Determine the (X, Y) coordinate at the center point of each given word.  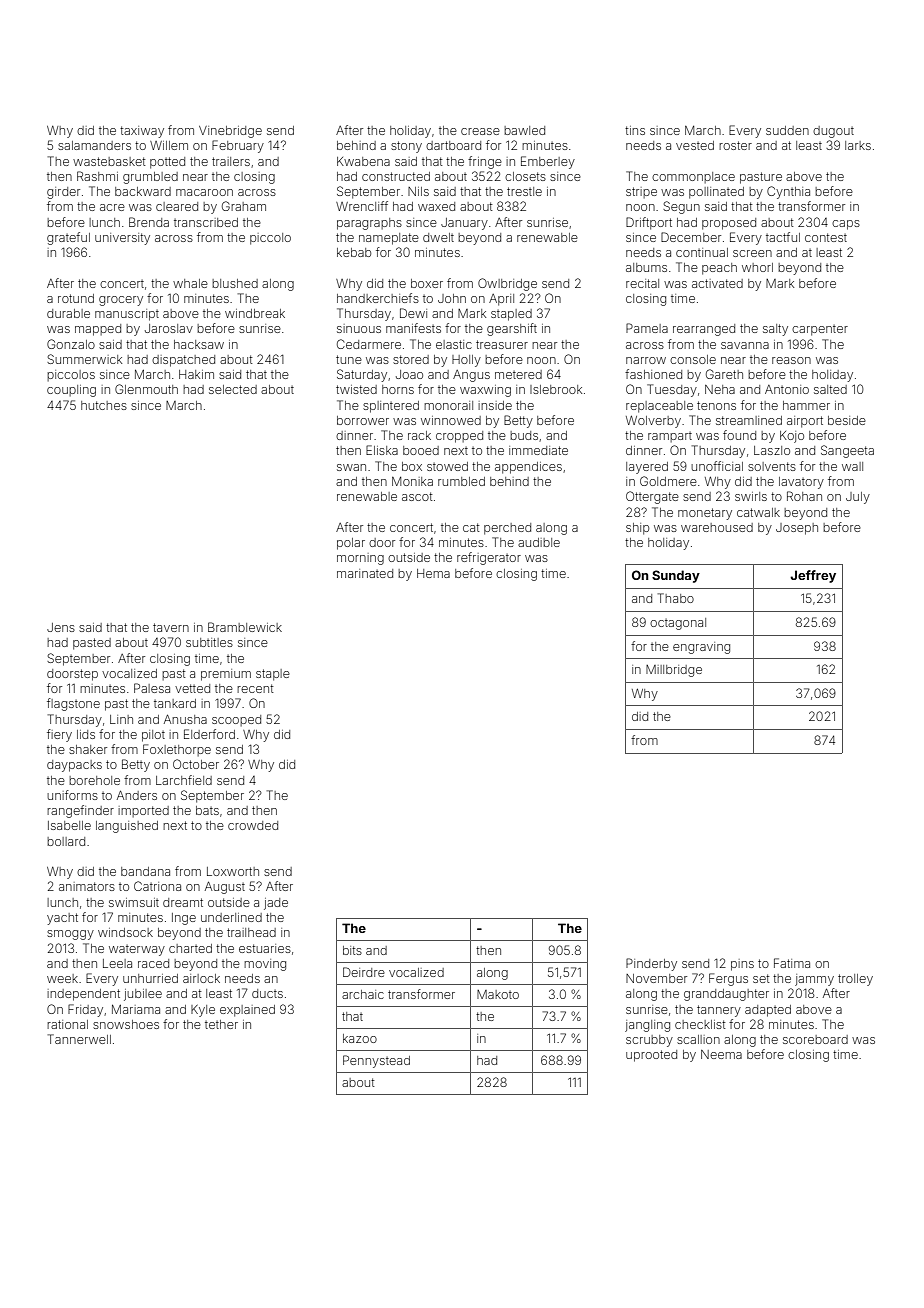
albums (646, 267)
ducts (267, 993)
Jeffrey (813, 576)
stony (406, 147)
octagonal (678, 624)
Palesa (152, 688)
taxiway (142, 132)
